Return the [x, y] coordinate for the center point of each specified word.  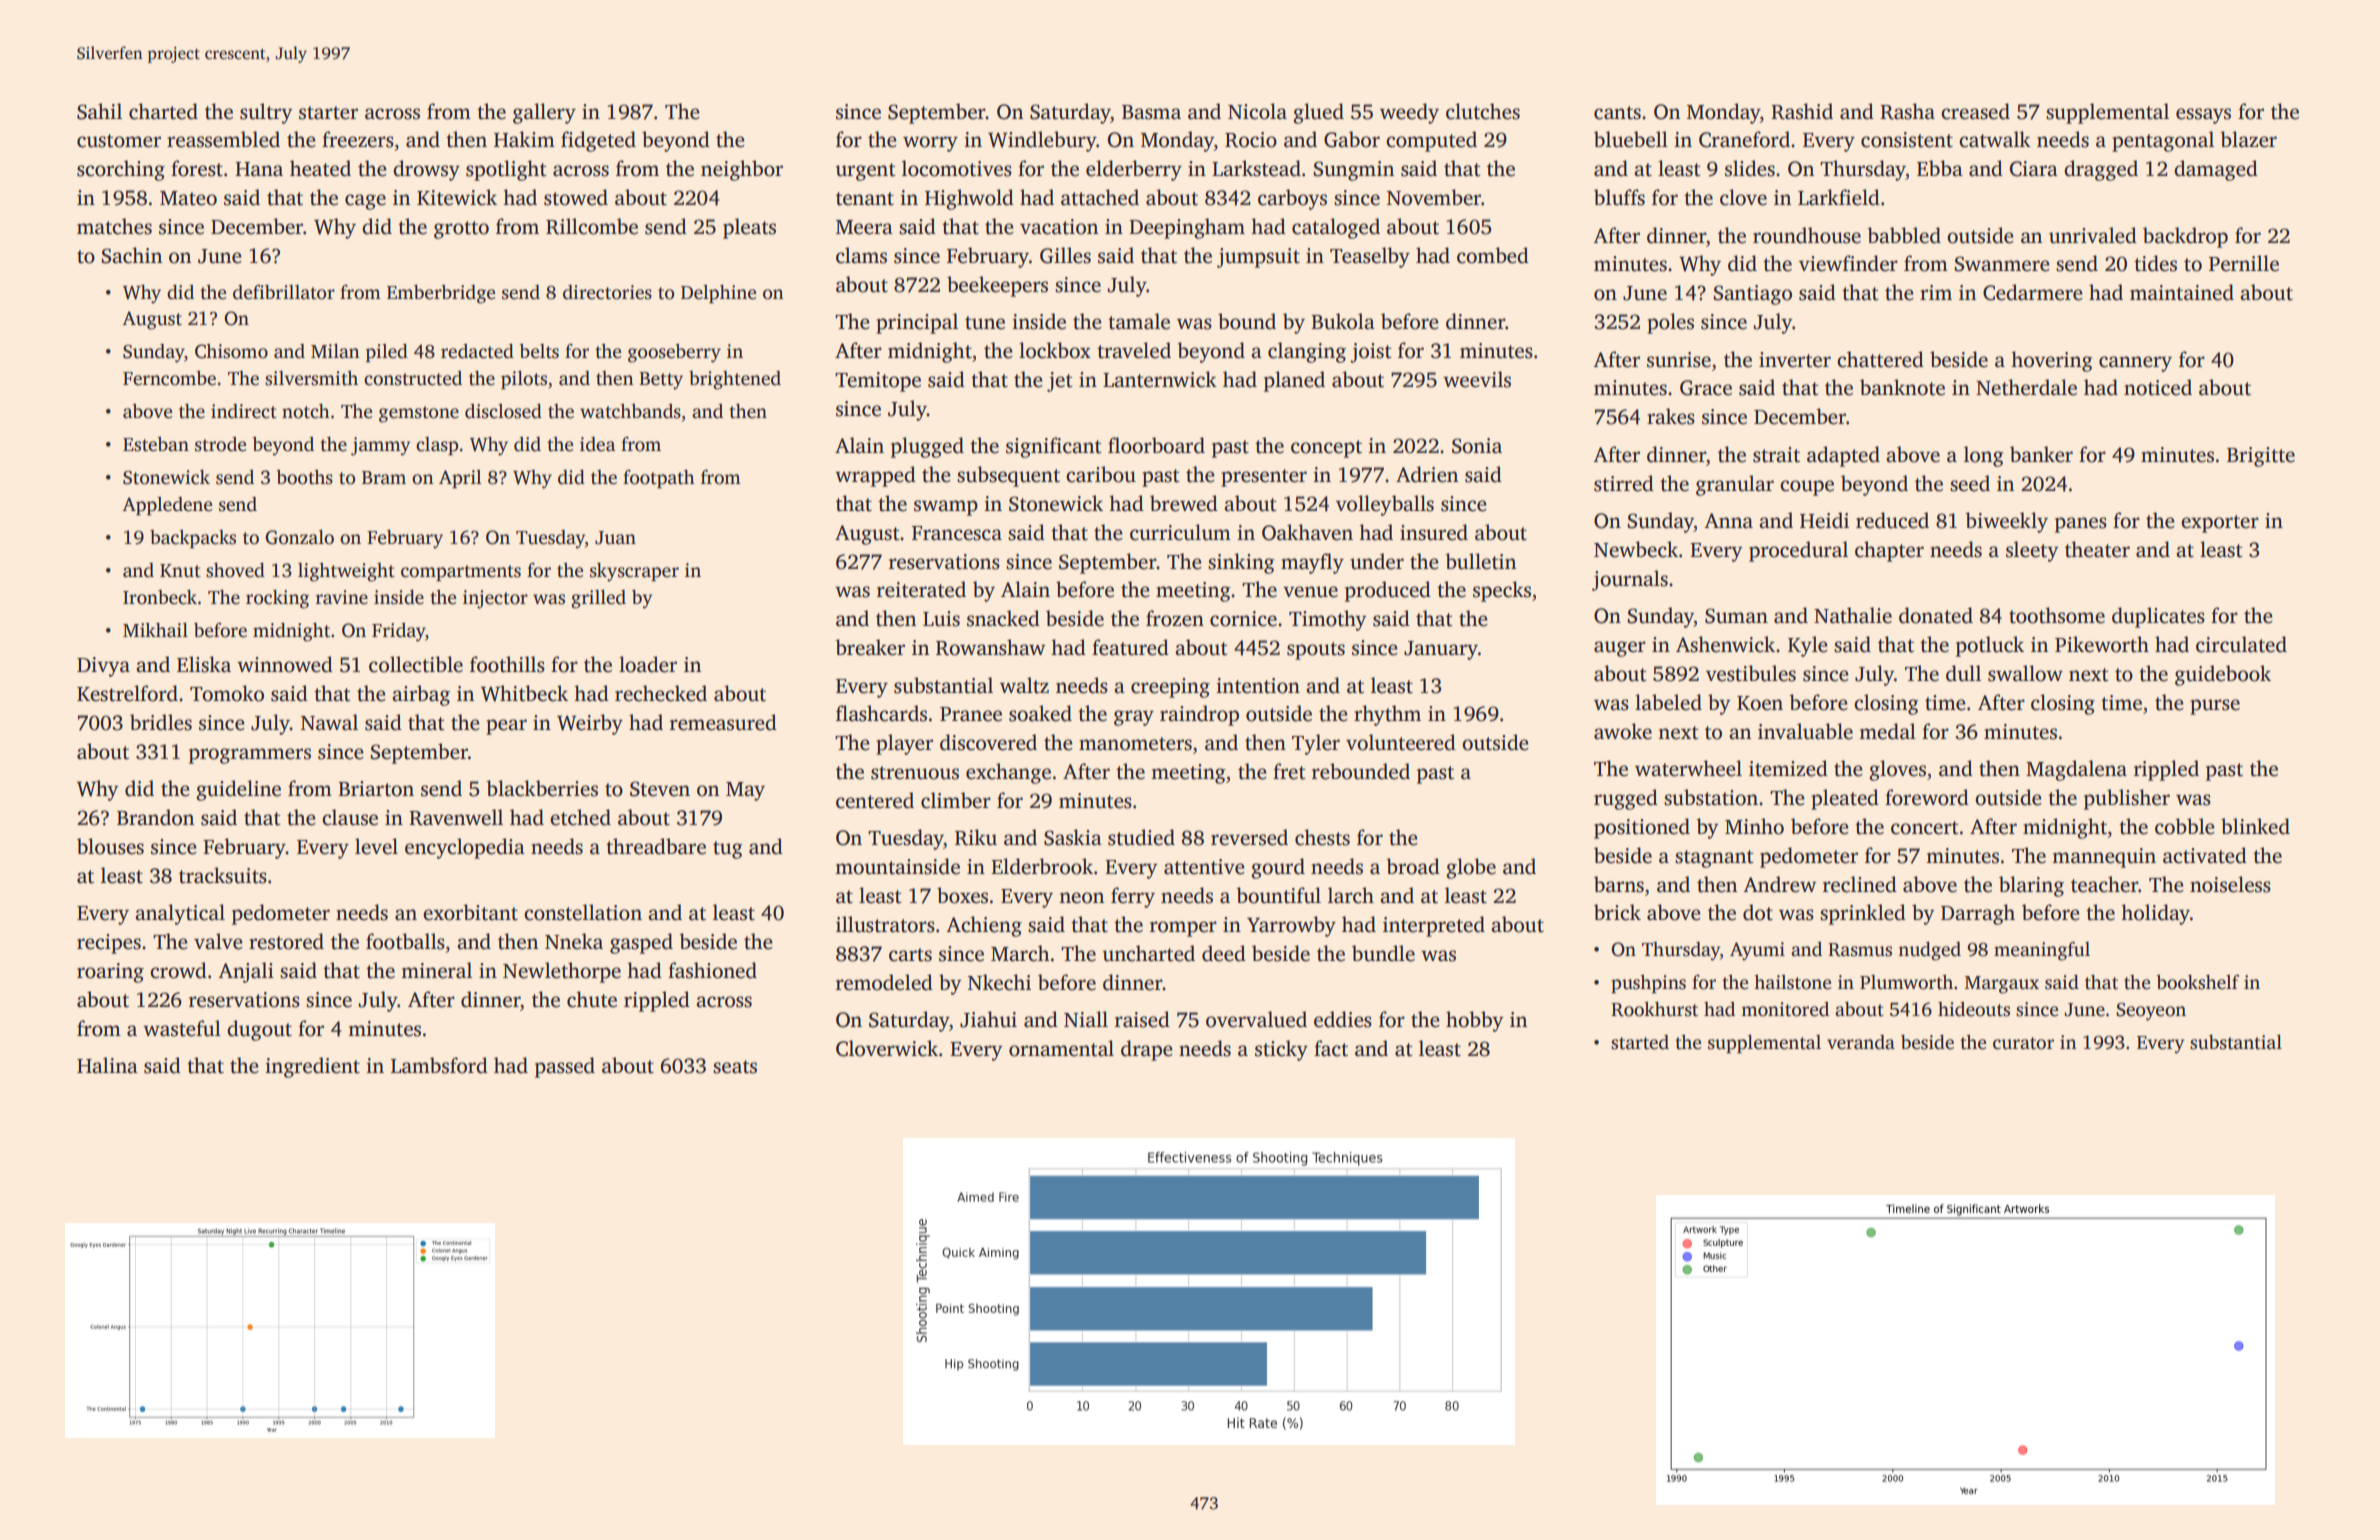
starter [328, 113]
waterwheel [1688, 768]
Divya [103, 667]
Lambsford [439, 1065]
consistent [1907, 140]
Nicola [1257, 111]
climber [956, 800]
